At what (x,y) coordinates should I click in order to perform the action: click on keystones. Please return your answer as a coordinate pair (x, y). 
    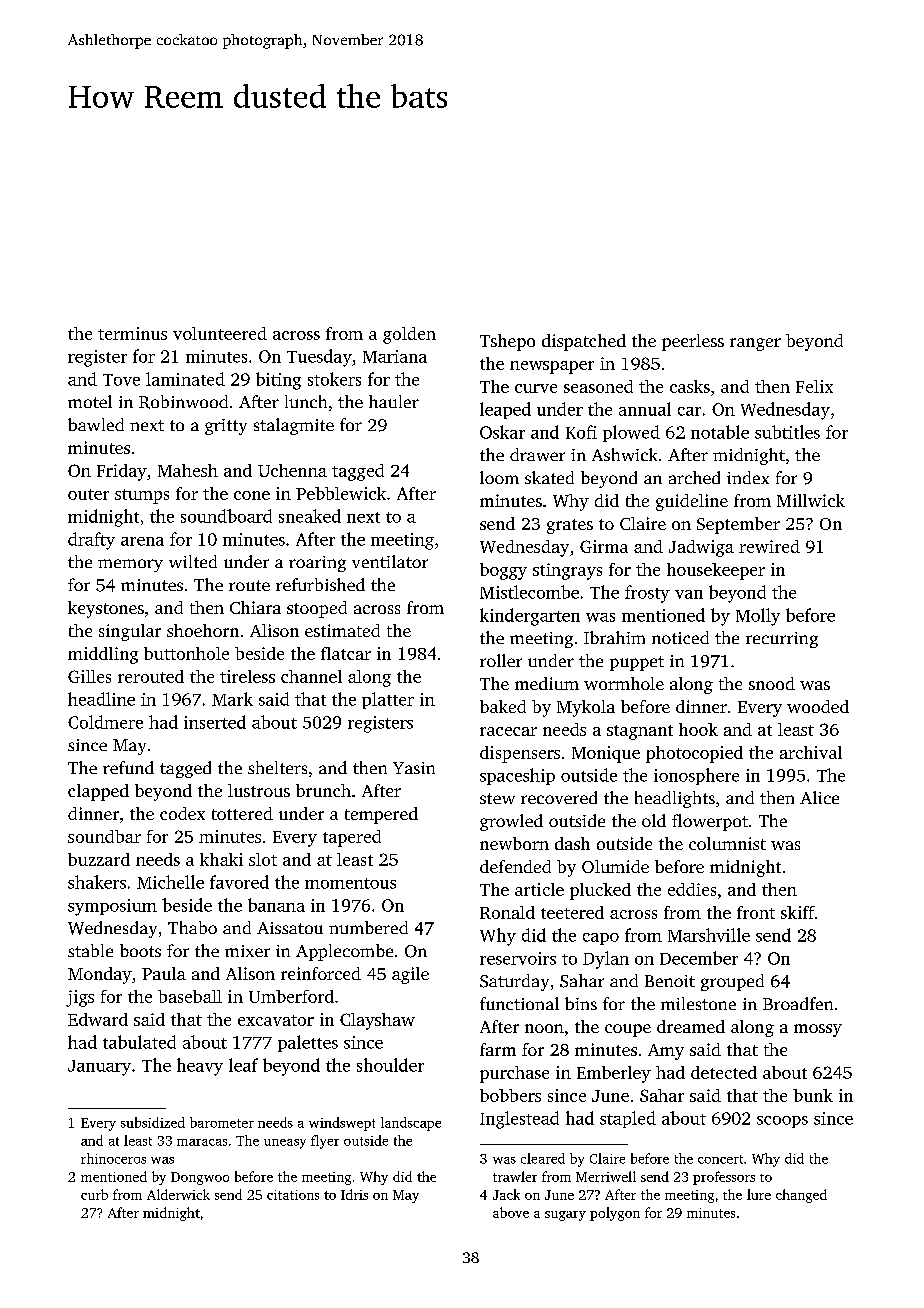
    Looking at the image, I should click on (106, 609).
